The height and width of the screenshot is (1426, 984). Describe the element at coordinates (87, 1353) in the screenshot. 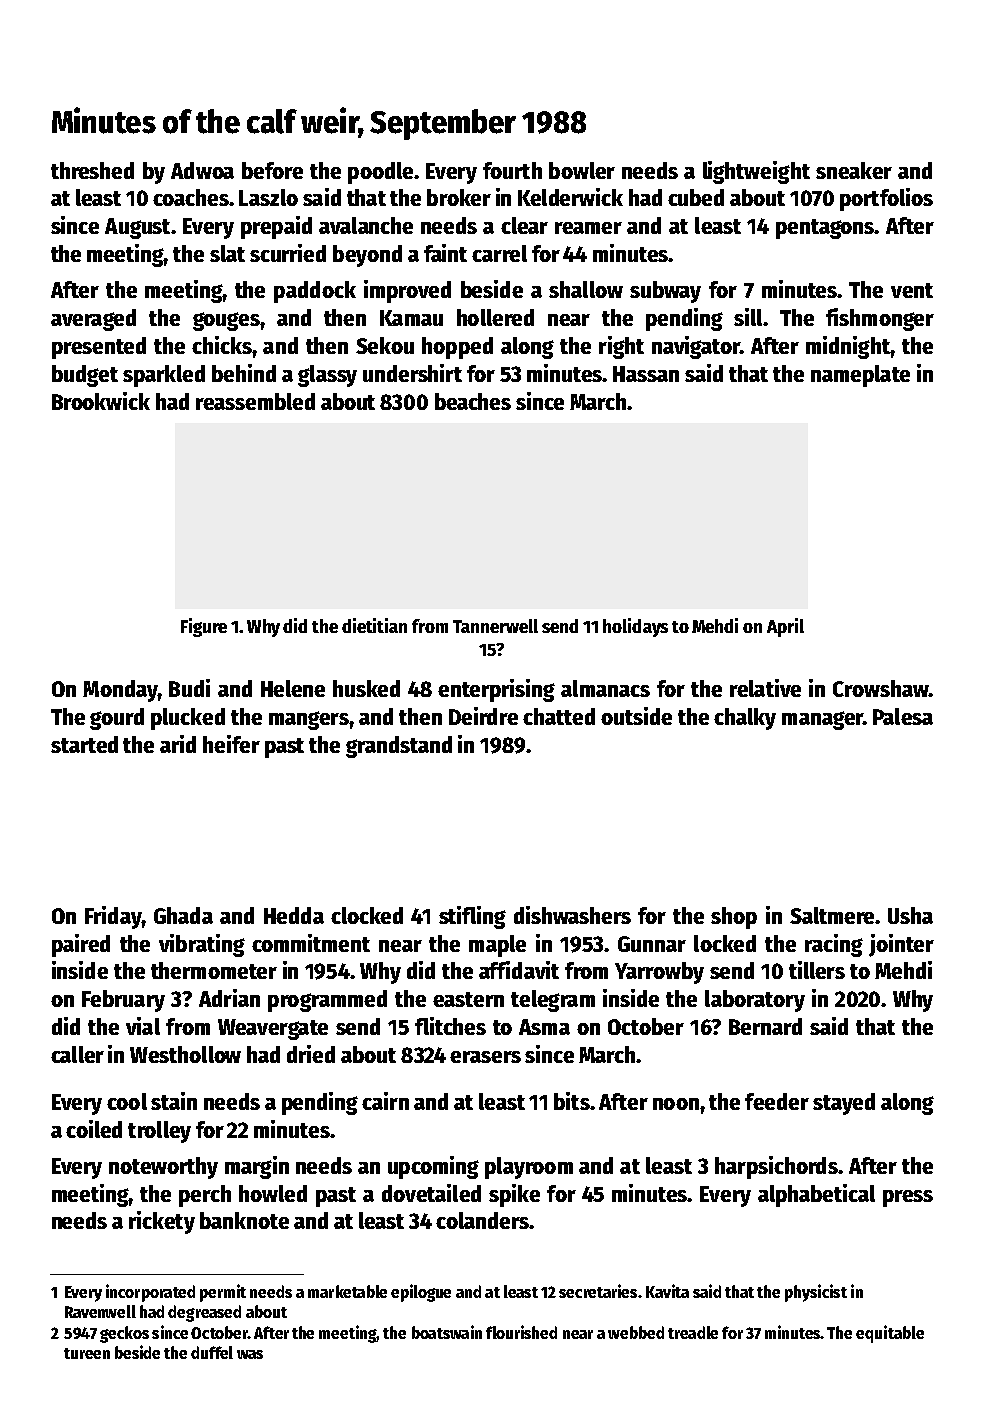

I see `tureen` at that location.
